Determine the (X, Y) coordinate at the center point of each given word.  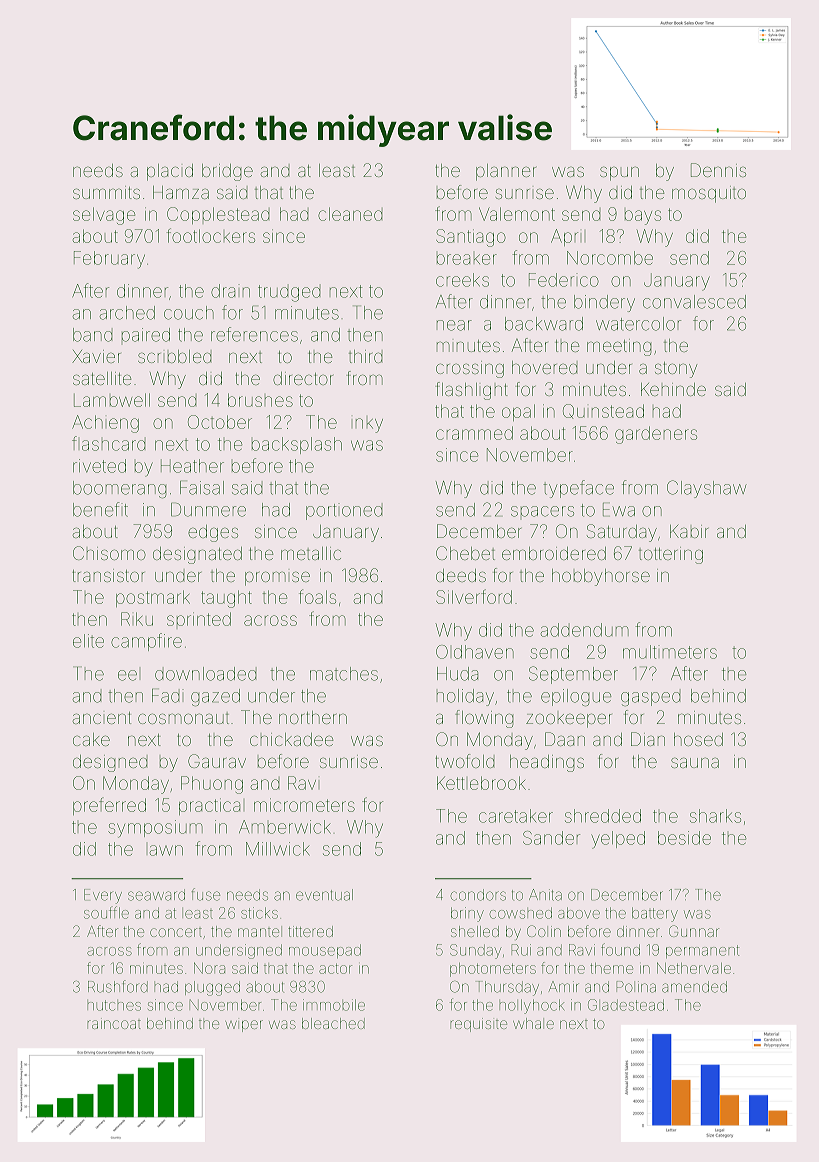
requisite (479, 1025)
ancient (102, 718)
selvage (104, 216)
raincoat (114, 1023)
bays (643, 217)
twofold (464, 761)
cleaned (350, 214)
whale (533, 1023)
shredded (603, 816)
